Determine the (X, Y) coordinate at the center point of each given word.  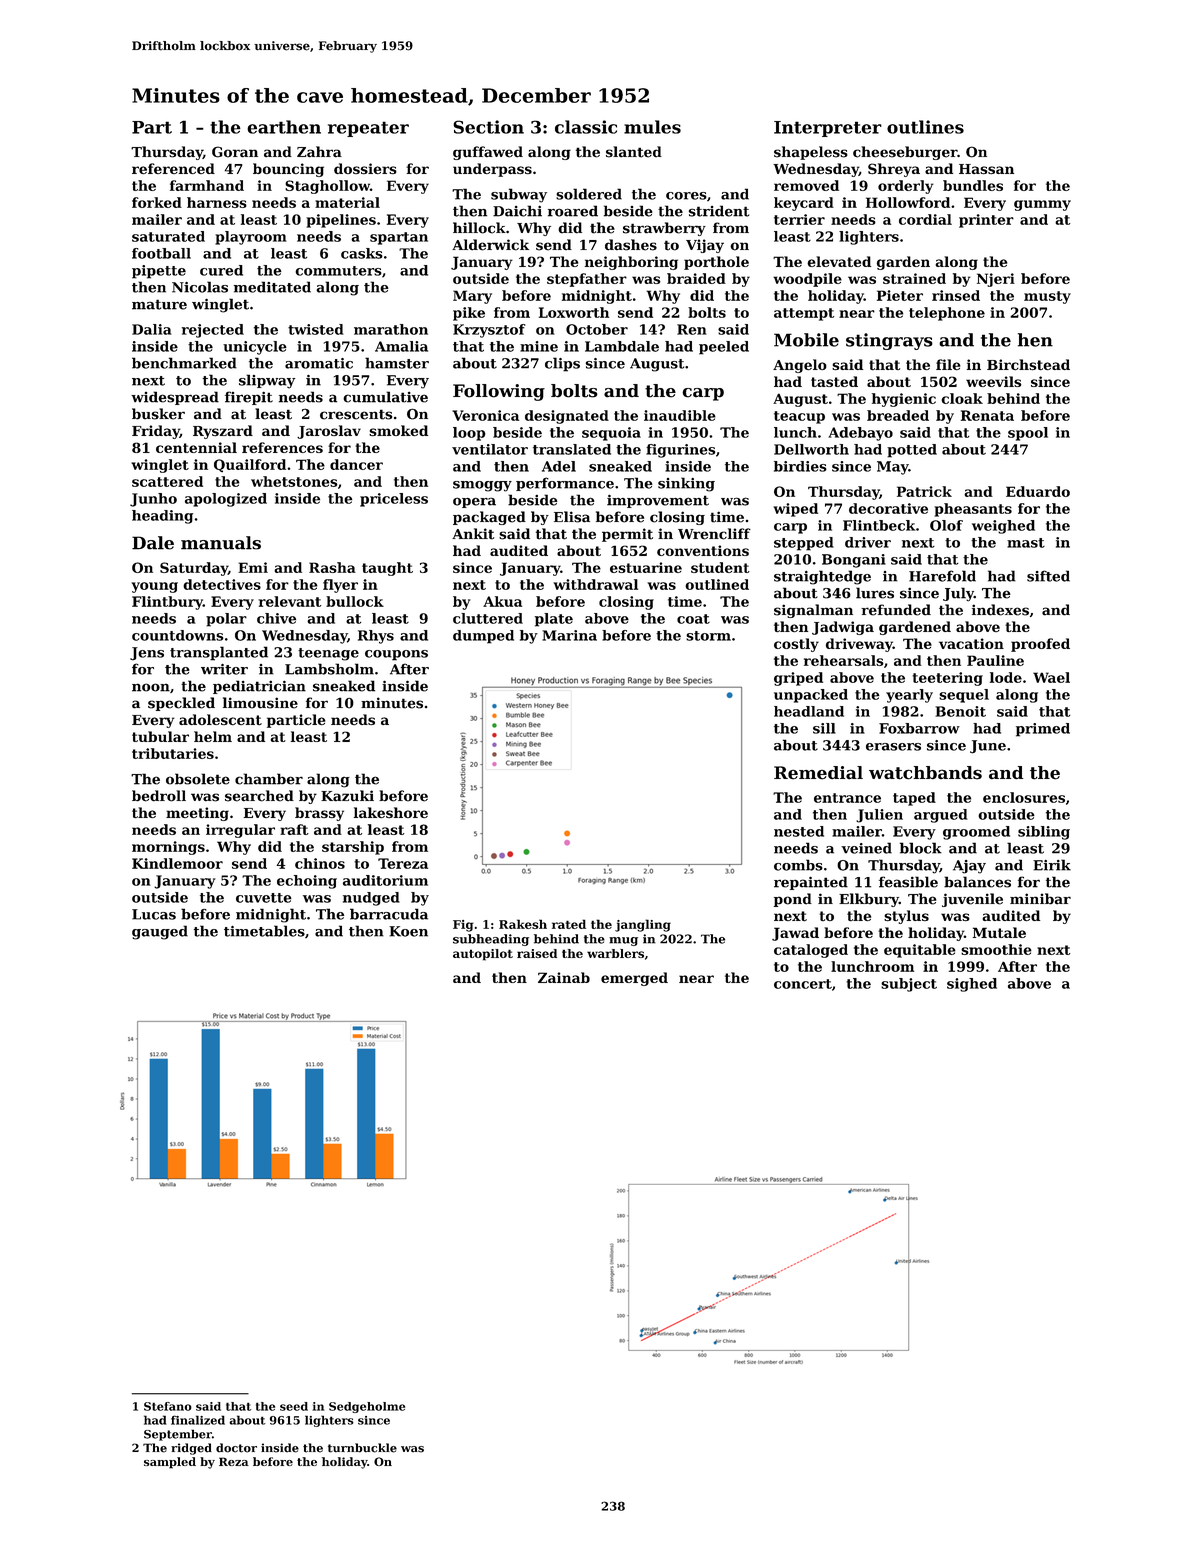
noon (151, 687)
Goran (235, 152)
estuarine (646, 567)
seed (294, 1406)
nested (799, 831)
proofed (1040, 645)
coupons (396, 655)
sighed (972, 985)
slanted (634, 152)
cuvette (264, 898)
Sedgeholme (367, 1407)
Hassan (986, 169)
